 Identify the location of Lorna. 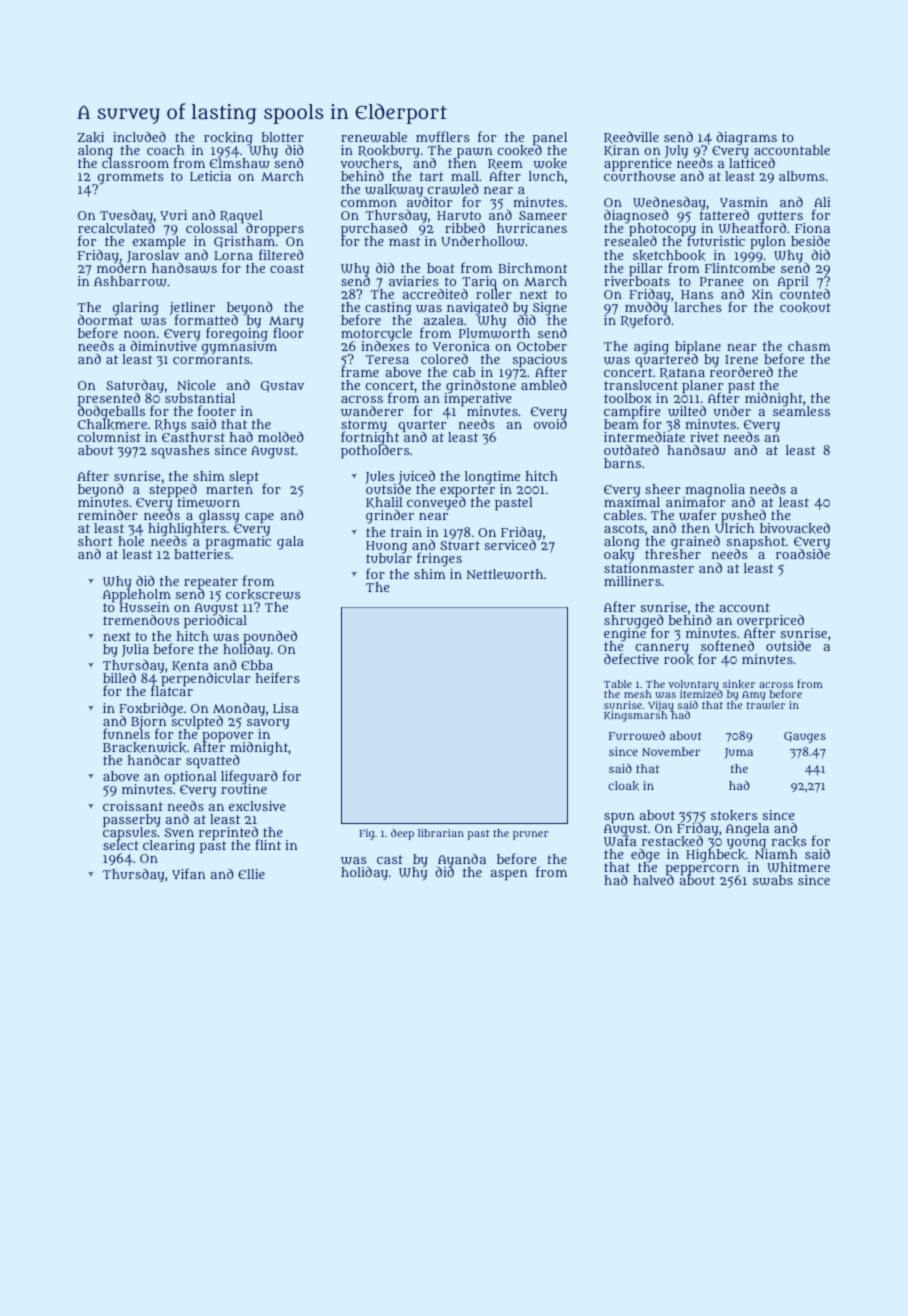
(233, 255).
